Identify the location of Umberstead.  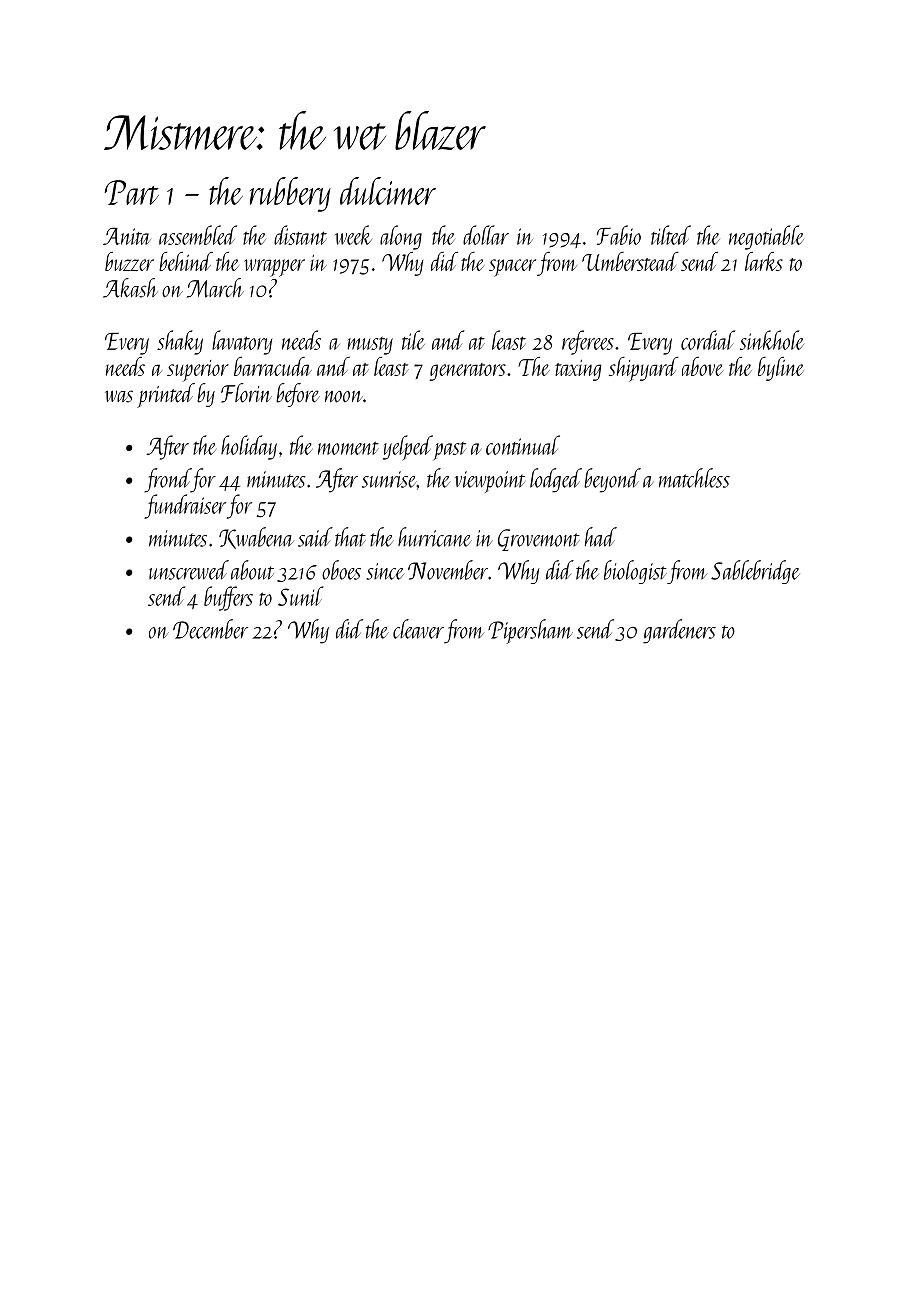
(630, 261).
